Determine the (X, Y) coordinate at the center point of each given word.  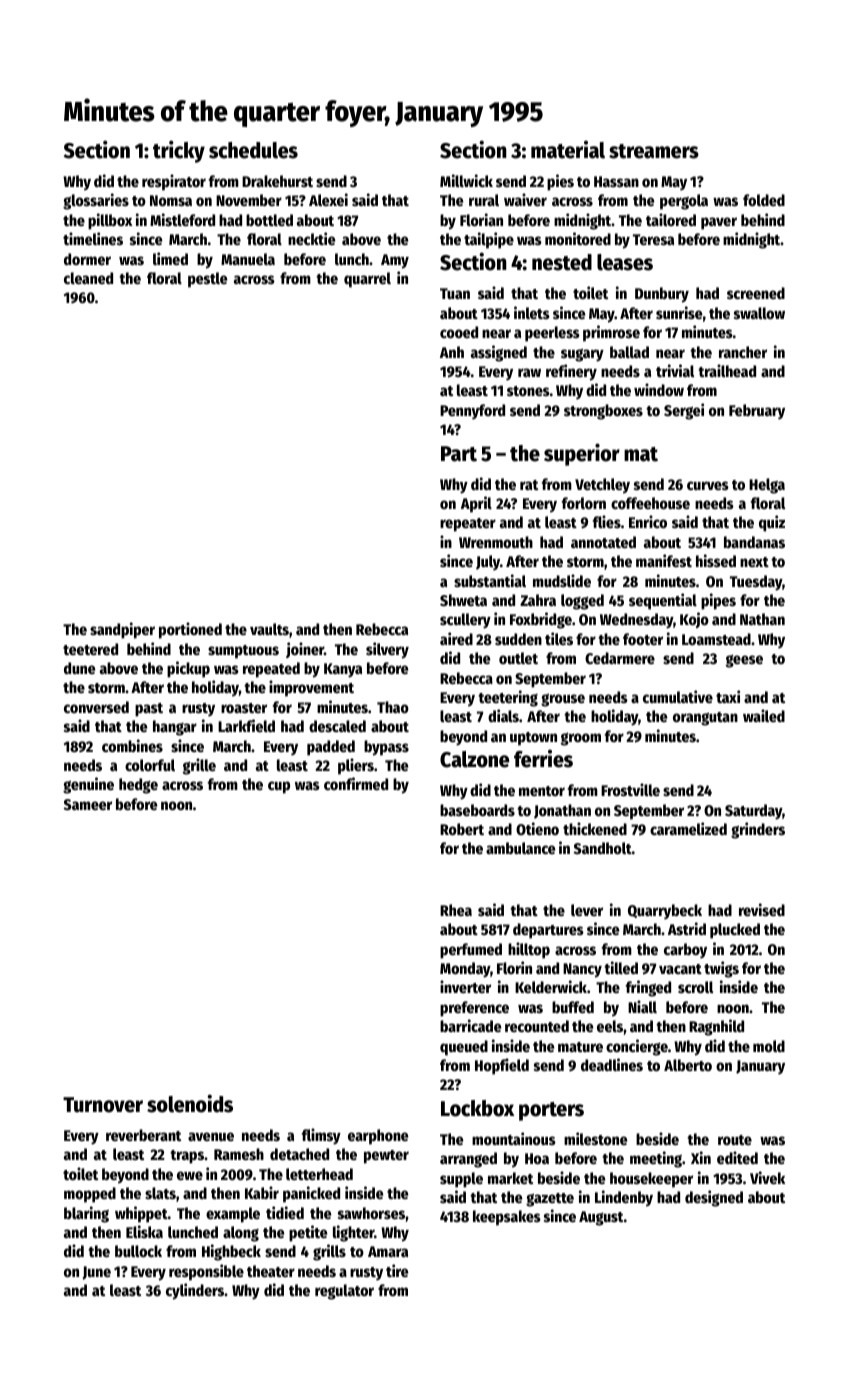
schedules (253, 150)
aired (456, 638)
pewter (386, 1157)
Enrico (648, 521)
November (249, 200)
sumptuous (243, 652)
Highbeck (231, 1252)
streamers (654, 151)
